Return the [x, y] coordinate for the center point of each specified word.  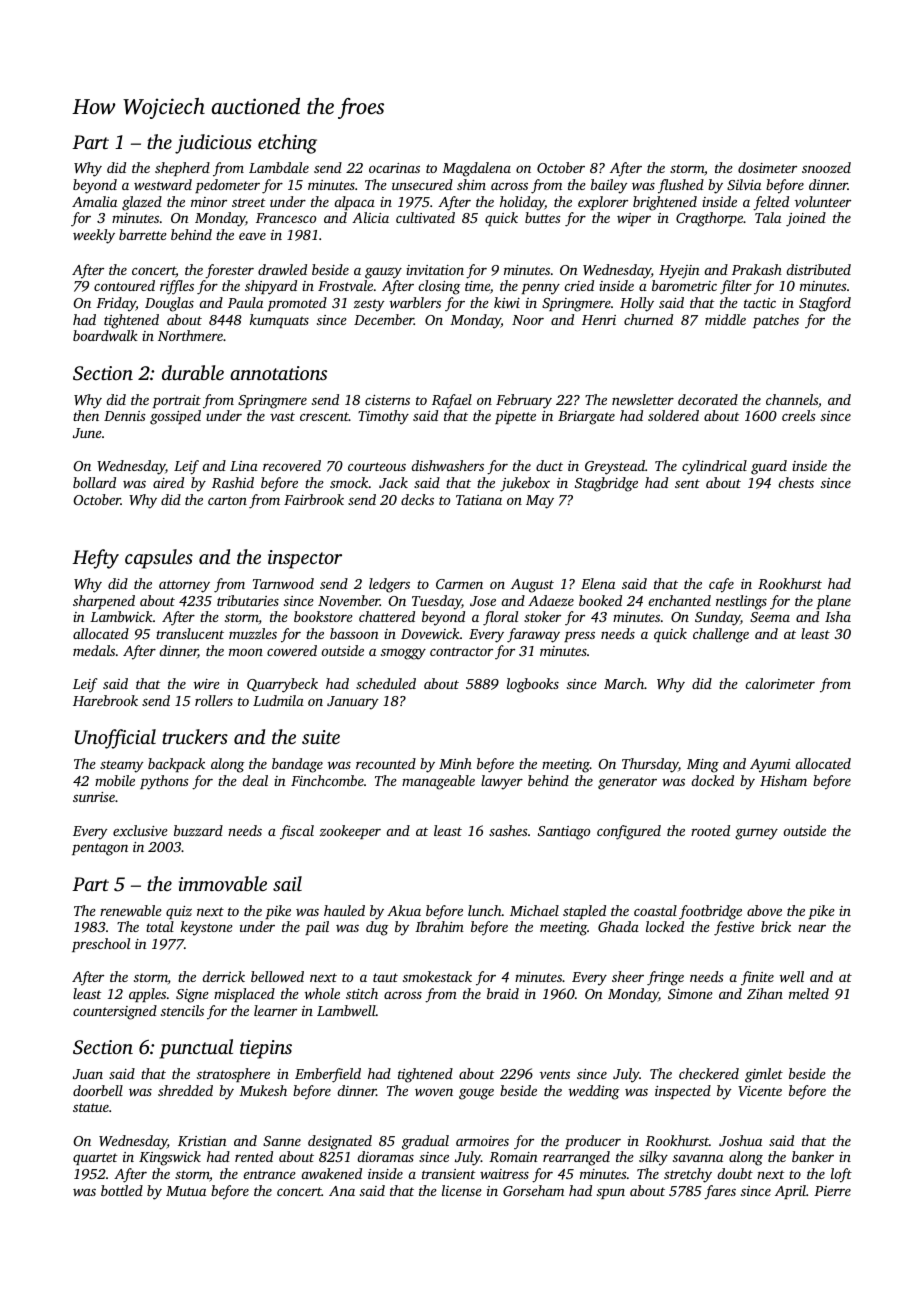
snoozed [826, 167]
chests [796, 482]
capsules [159, 559]
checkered [709, 1073]
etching [287, 144]
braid [503, 993]
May [540, 502]
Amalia [94, 201]
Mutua [186, 1191]
